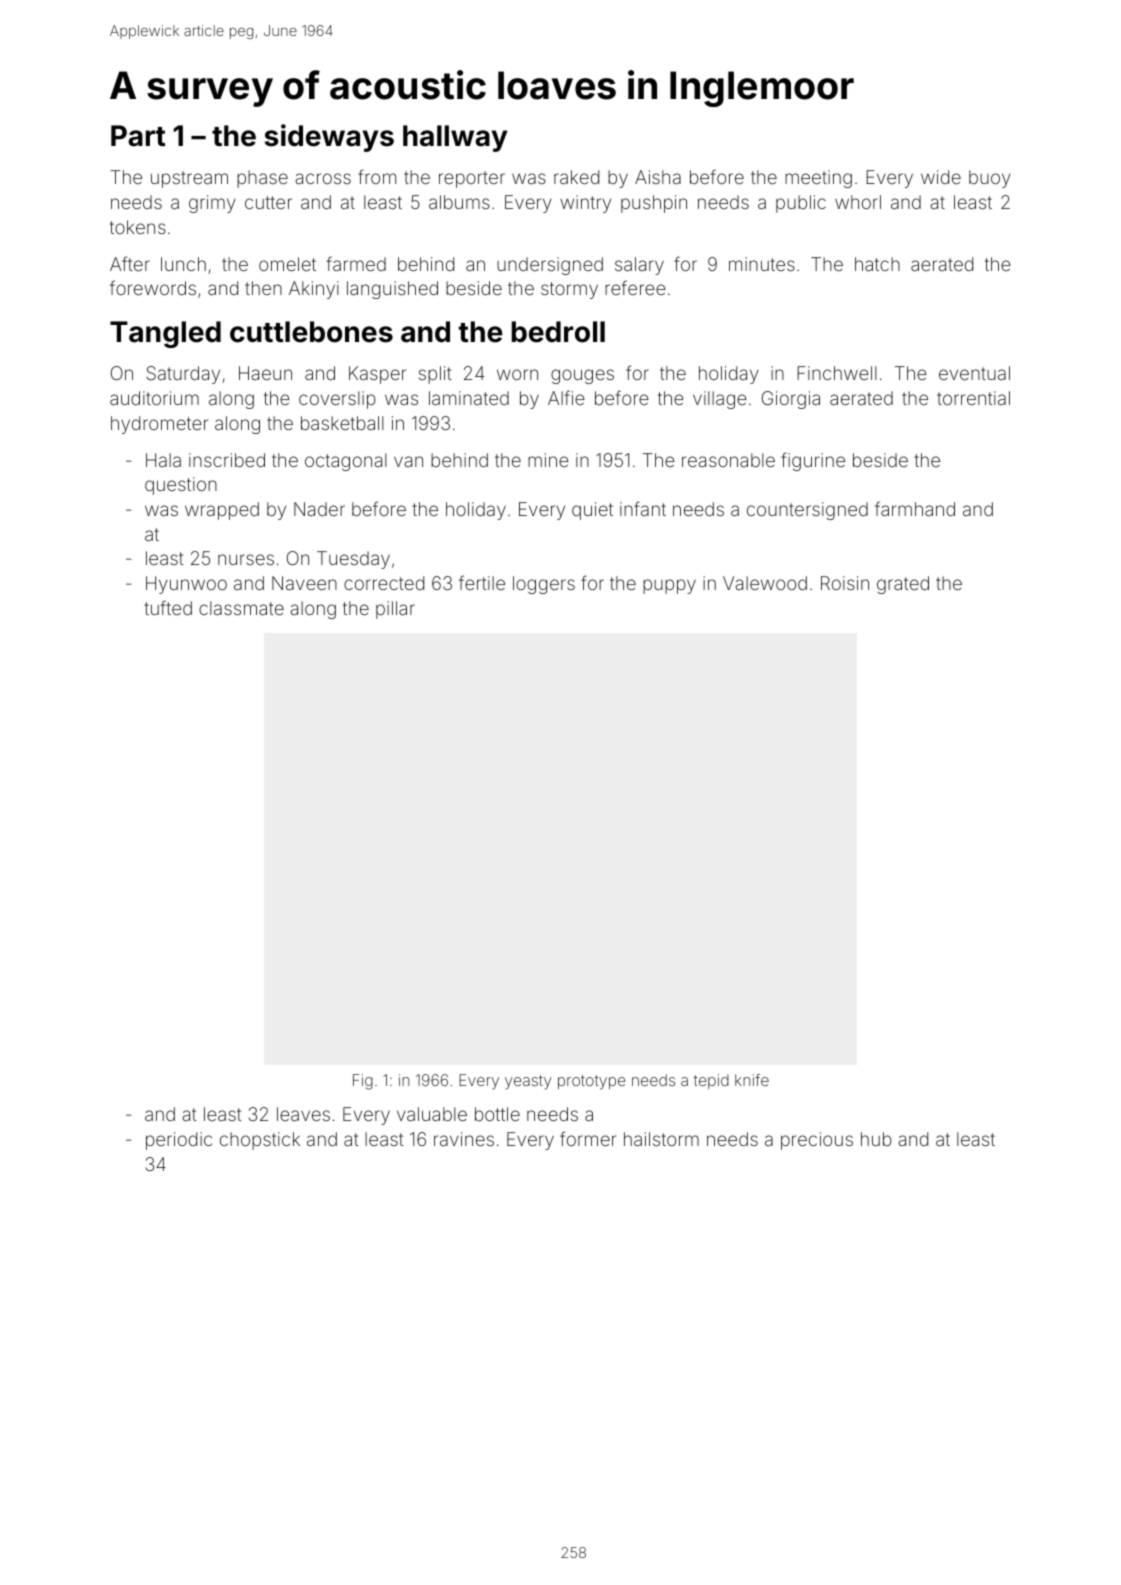 The width and height of the screenshot is (1121, 1585). I want to click on tufted, so click(168, 607).
